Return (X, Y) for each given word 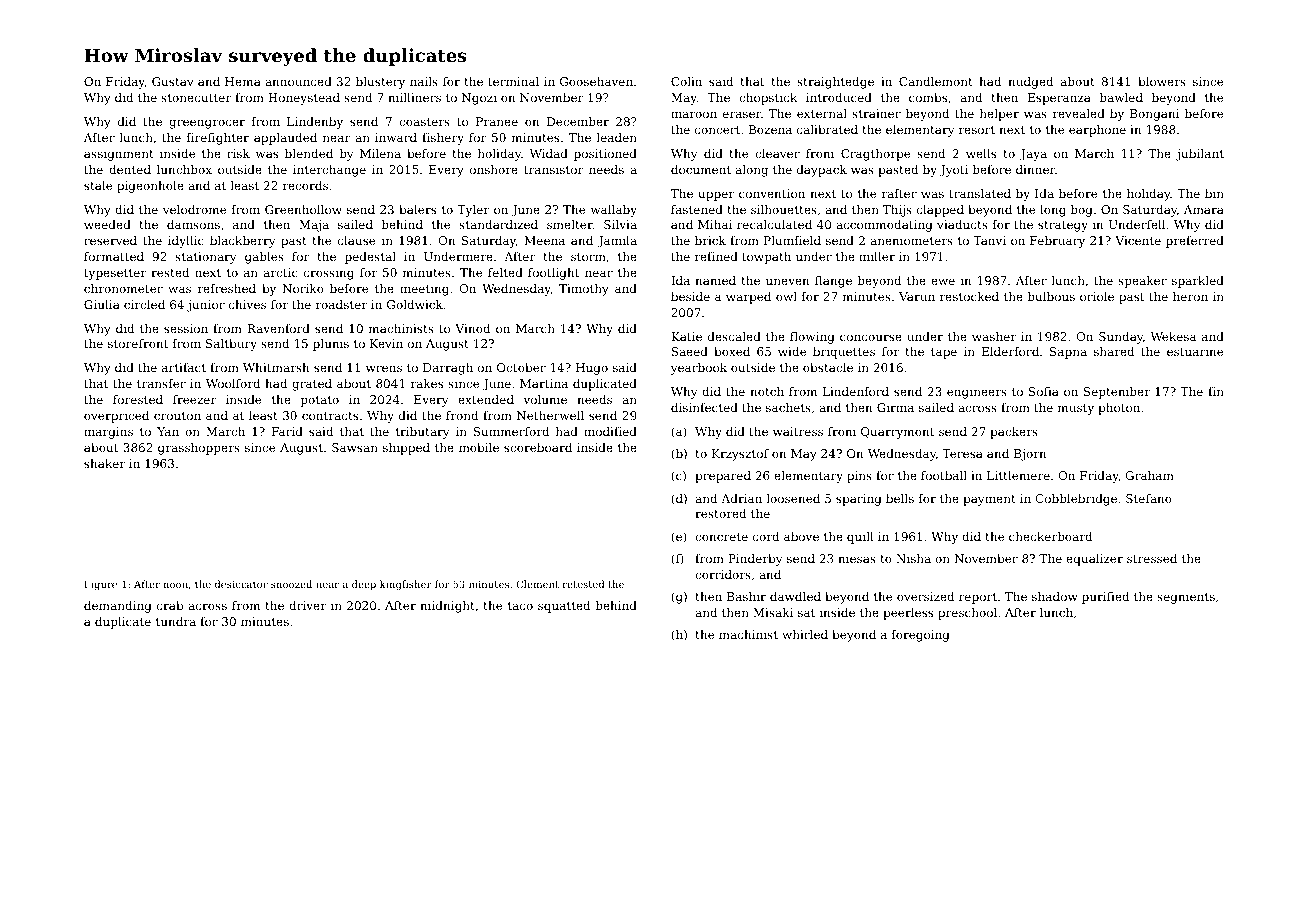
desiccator (241, 584)
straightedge (835, 83)
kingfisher (406, 585)
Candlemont (936, 81)
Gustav (173, 81)
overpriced (116, 417)
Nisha (913, 558)
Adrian (741, 498)
